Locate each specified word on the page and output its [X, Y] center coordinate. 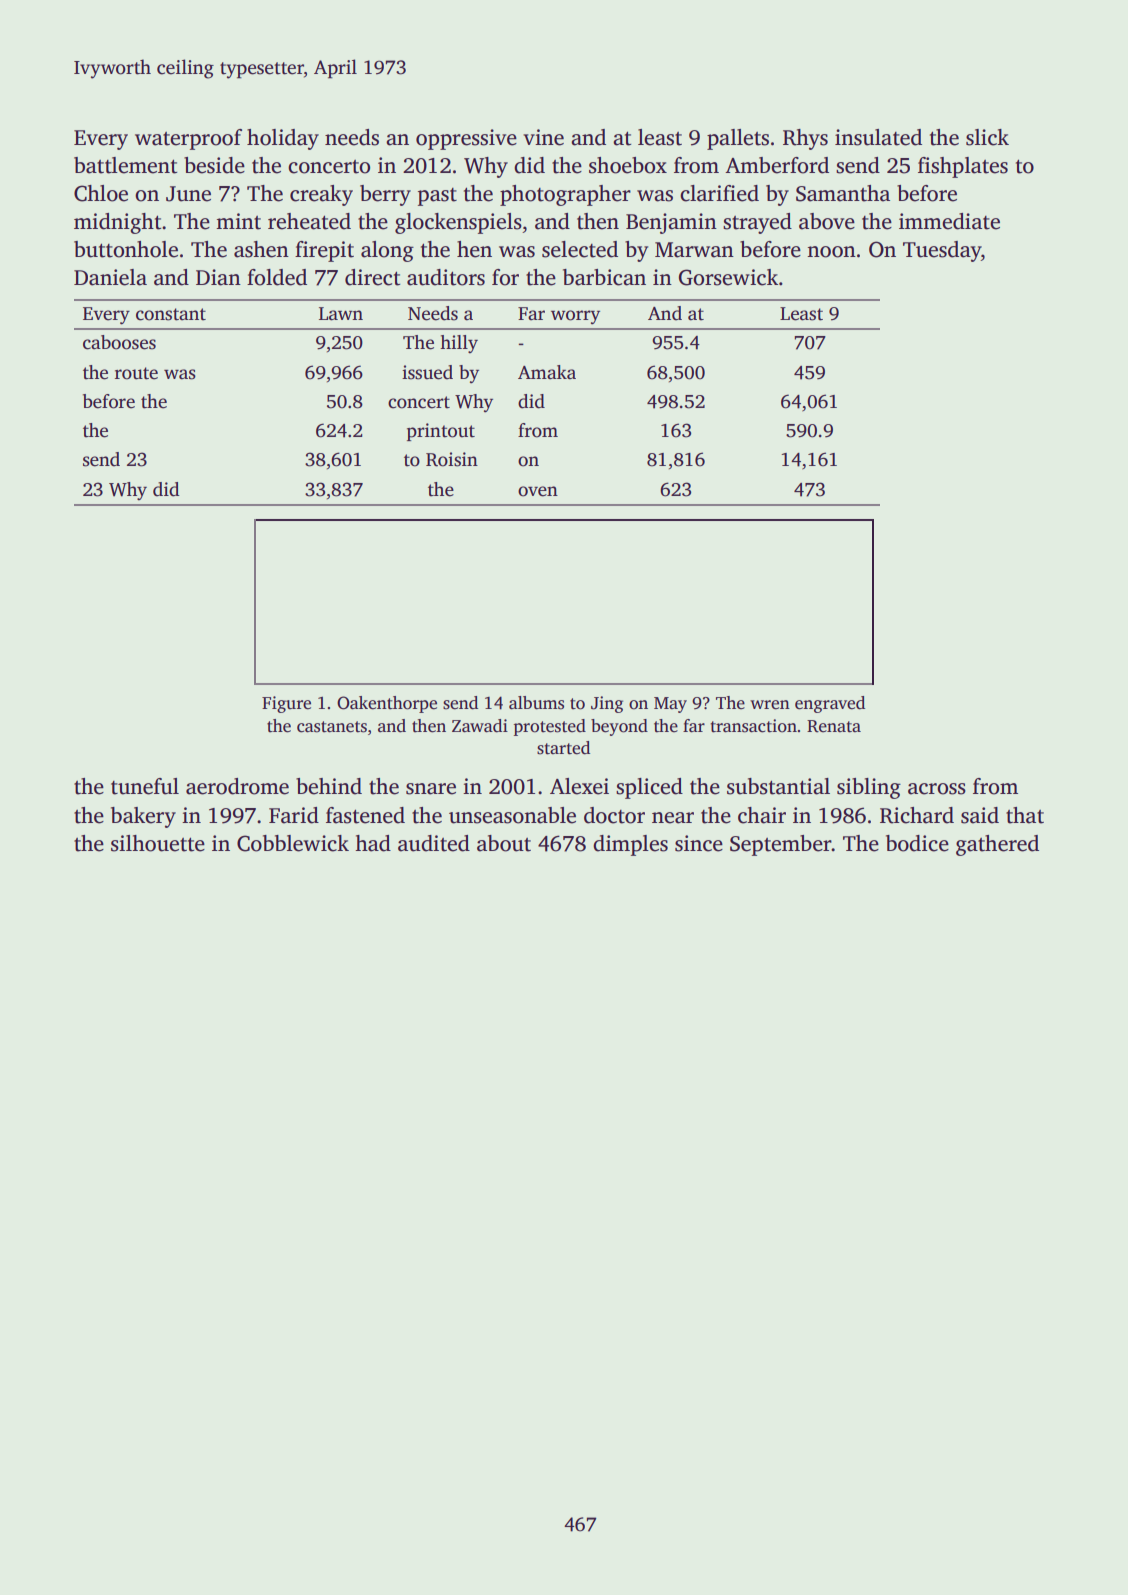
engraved [830, 704]
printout [441, 432]
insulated [878, 137]
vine [543, 137]
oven [538, 491]
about [504, 843]
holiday [283, 139]
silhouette [158, 843]
